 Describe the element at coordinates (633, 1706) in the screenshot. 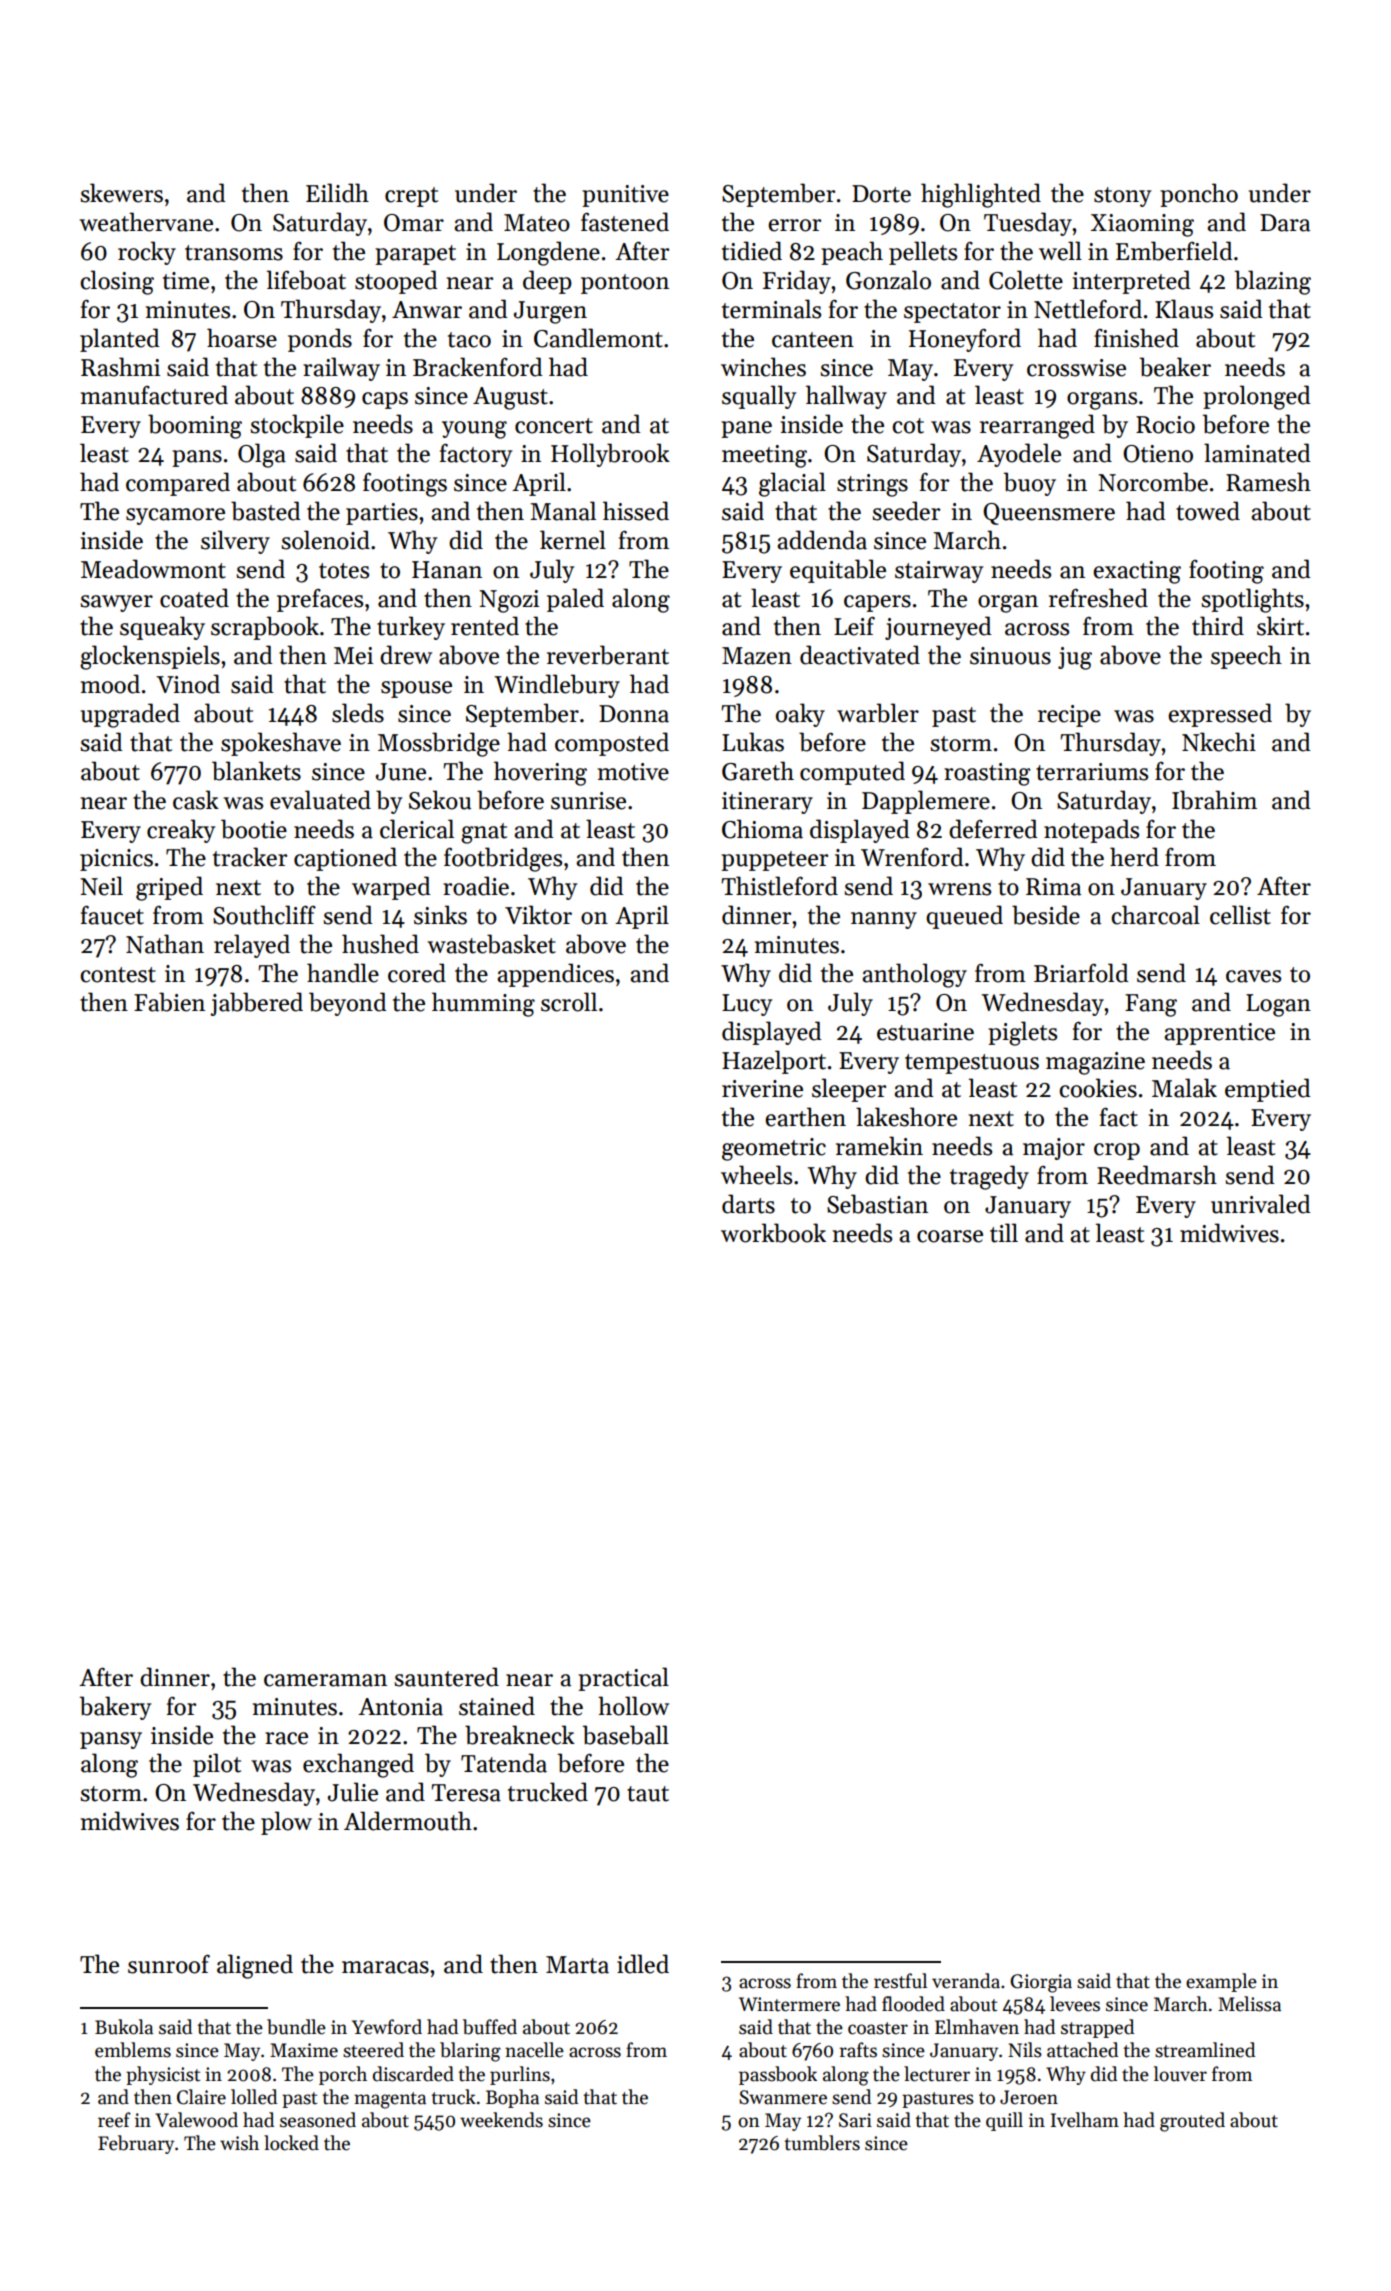

I see `hollow` at that location.
